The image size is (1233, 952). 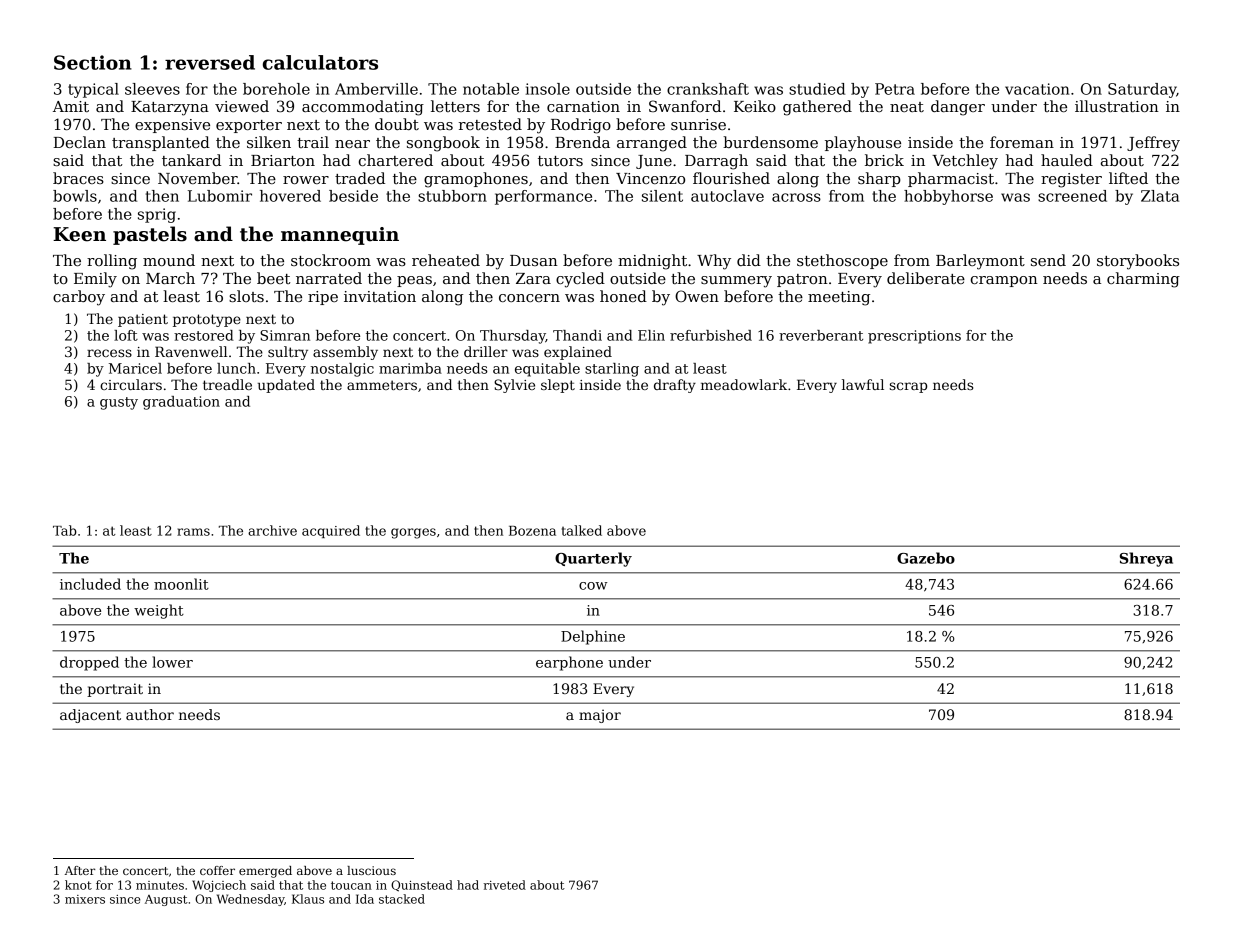 What do you see at coordinates (593, 637) in the image?
I see `Delphine` at bounding box center [593, 637].
